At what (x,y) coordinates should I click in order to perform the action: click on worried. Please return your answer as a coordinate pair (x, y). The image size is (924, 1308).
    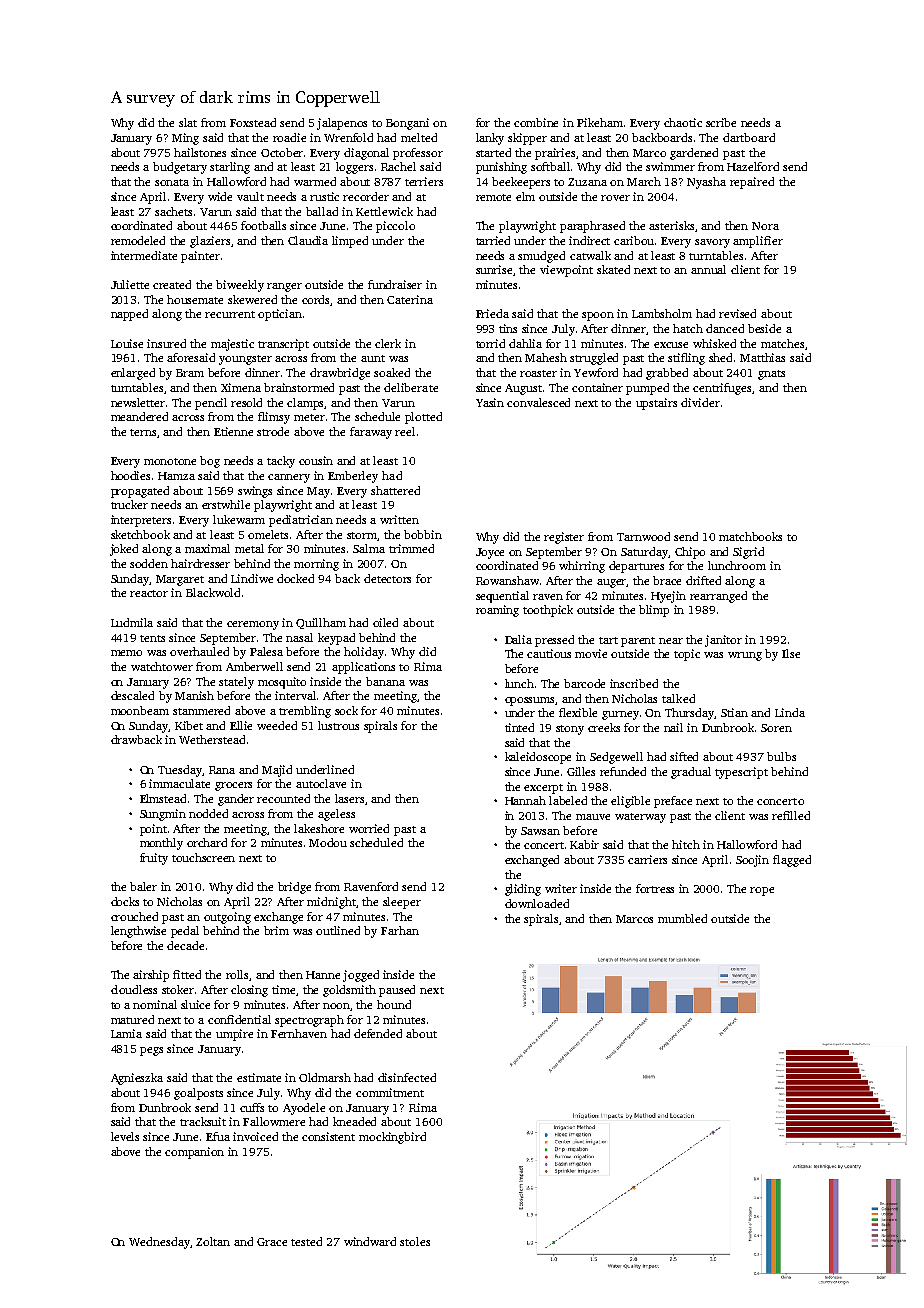
    Looking at the image, I should click on (369, 828).
